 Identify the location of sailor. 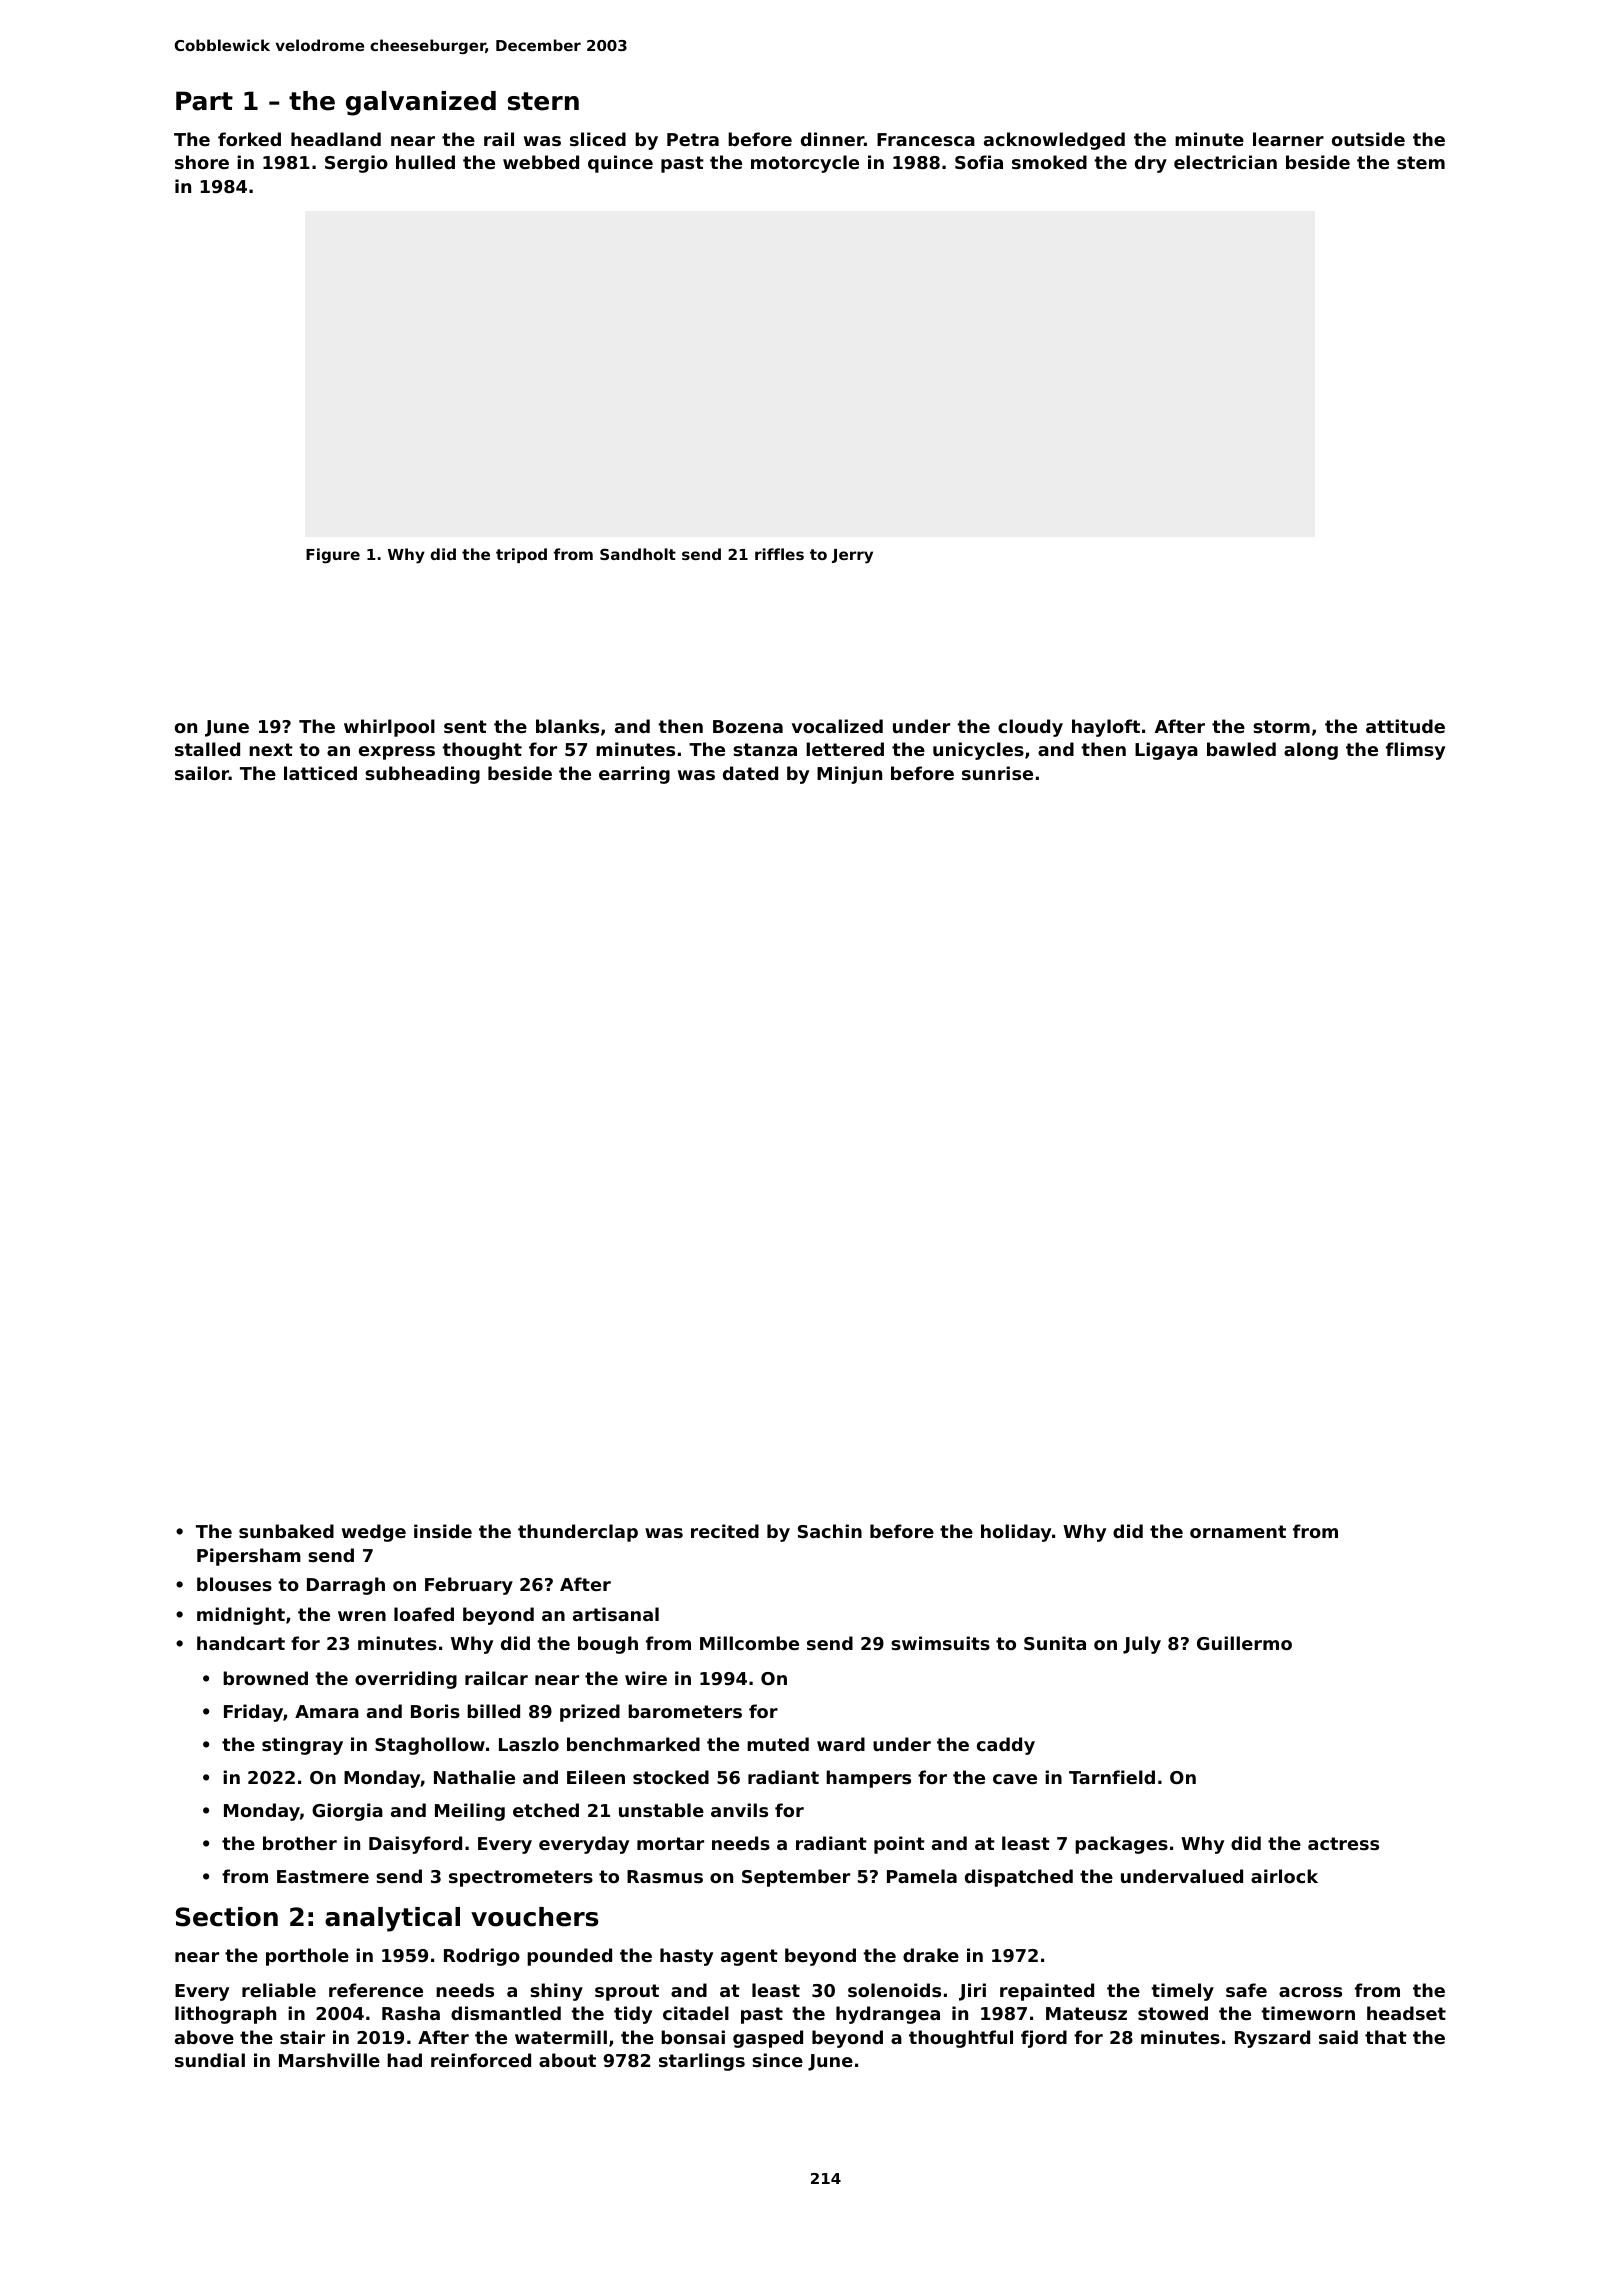
(202, 773).
